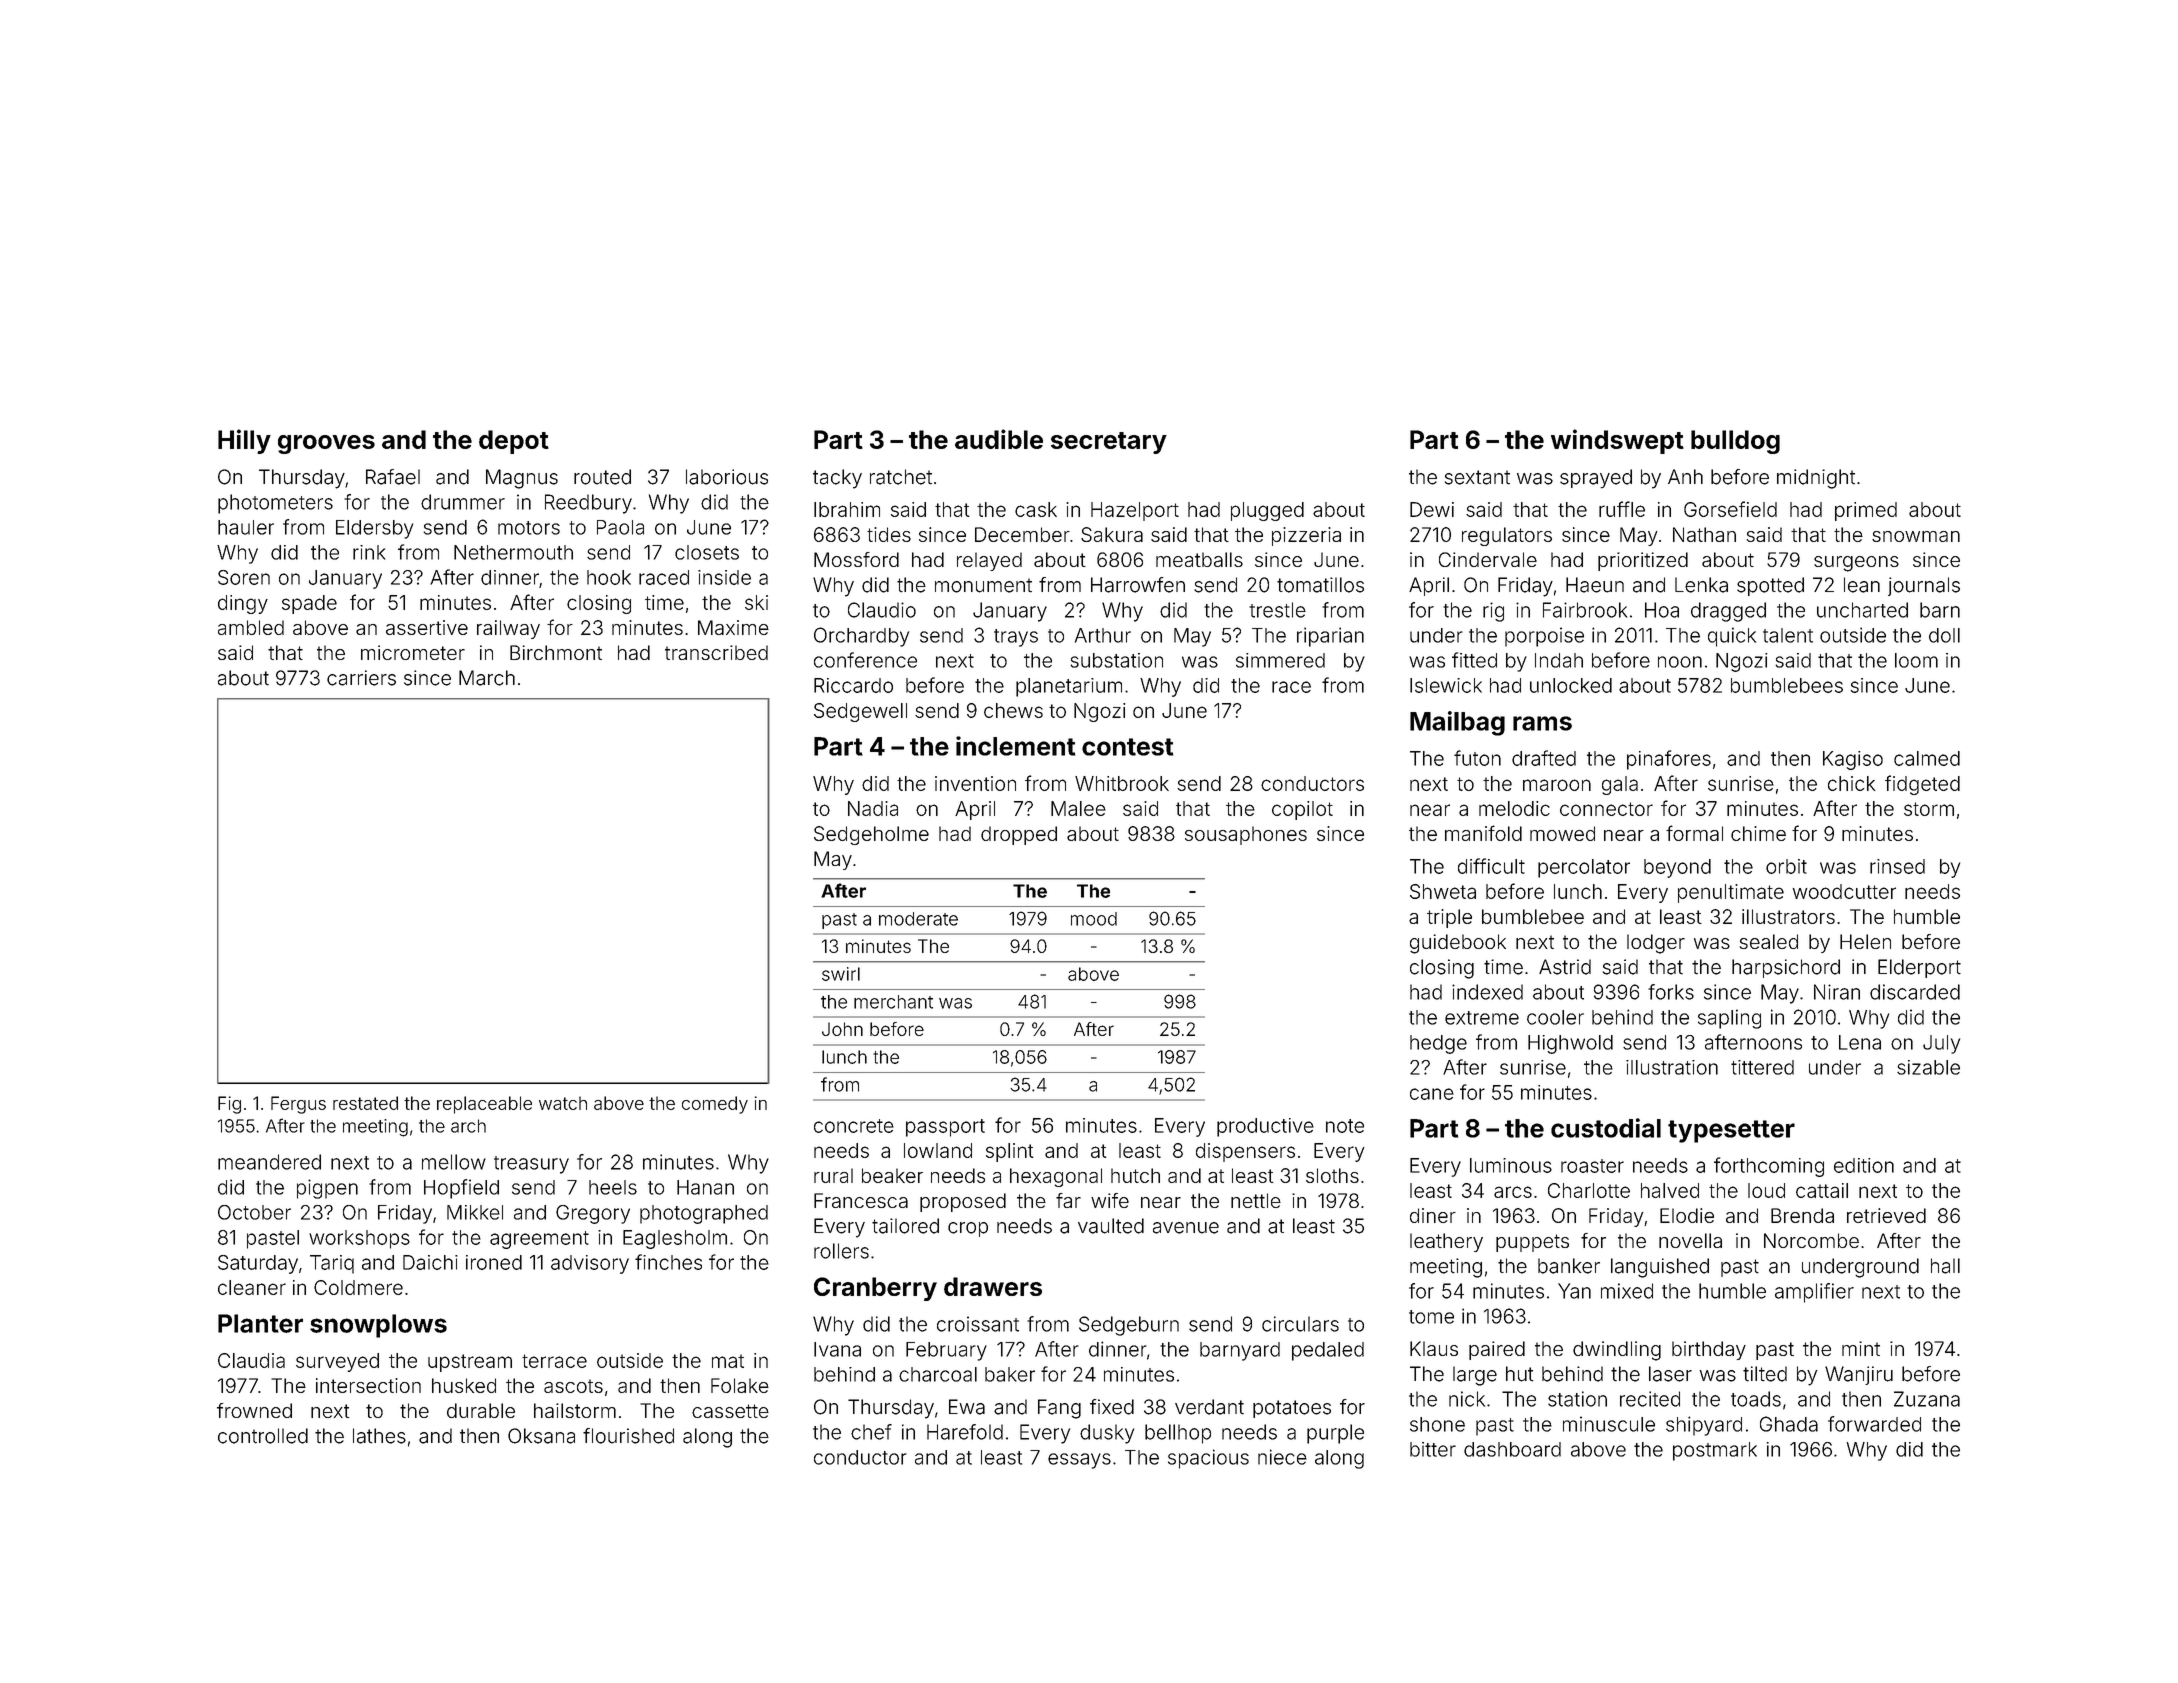 The height and width of the image is (1683, 2178). What do you see at coordinates (361, 678) in the image?
I see `carriers` at bounding box center [361, 678].
